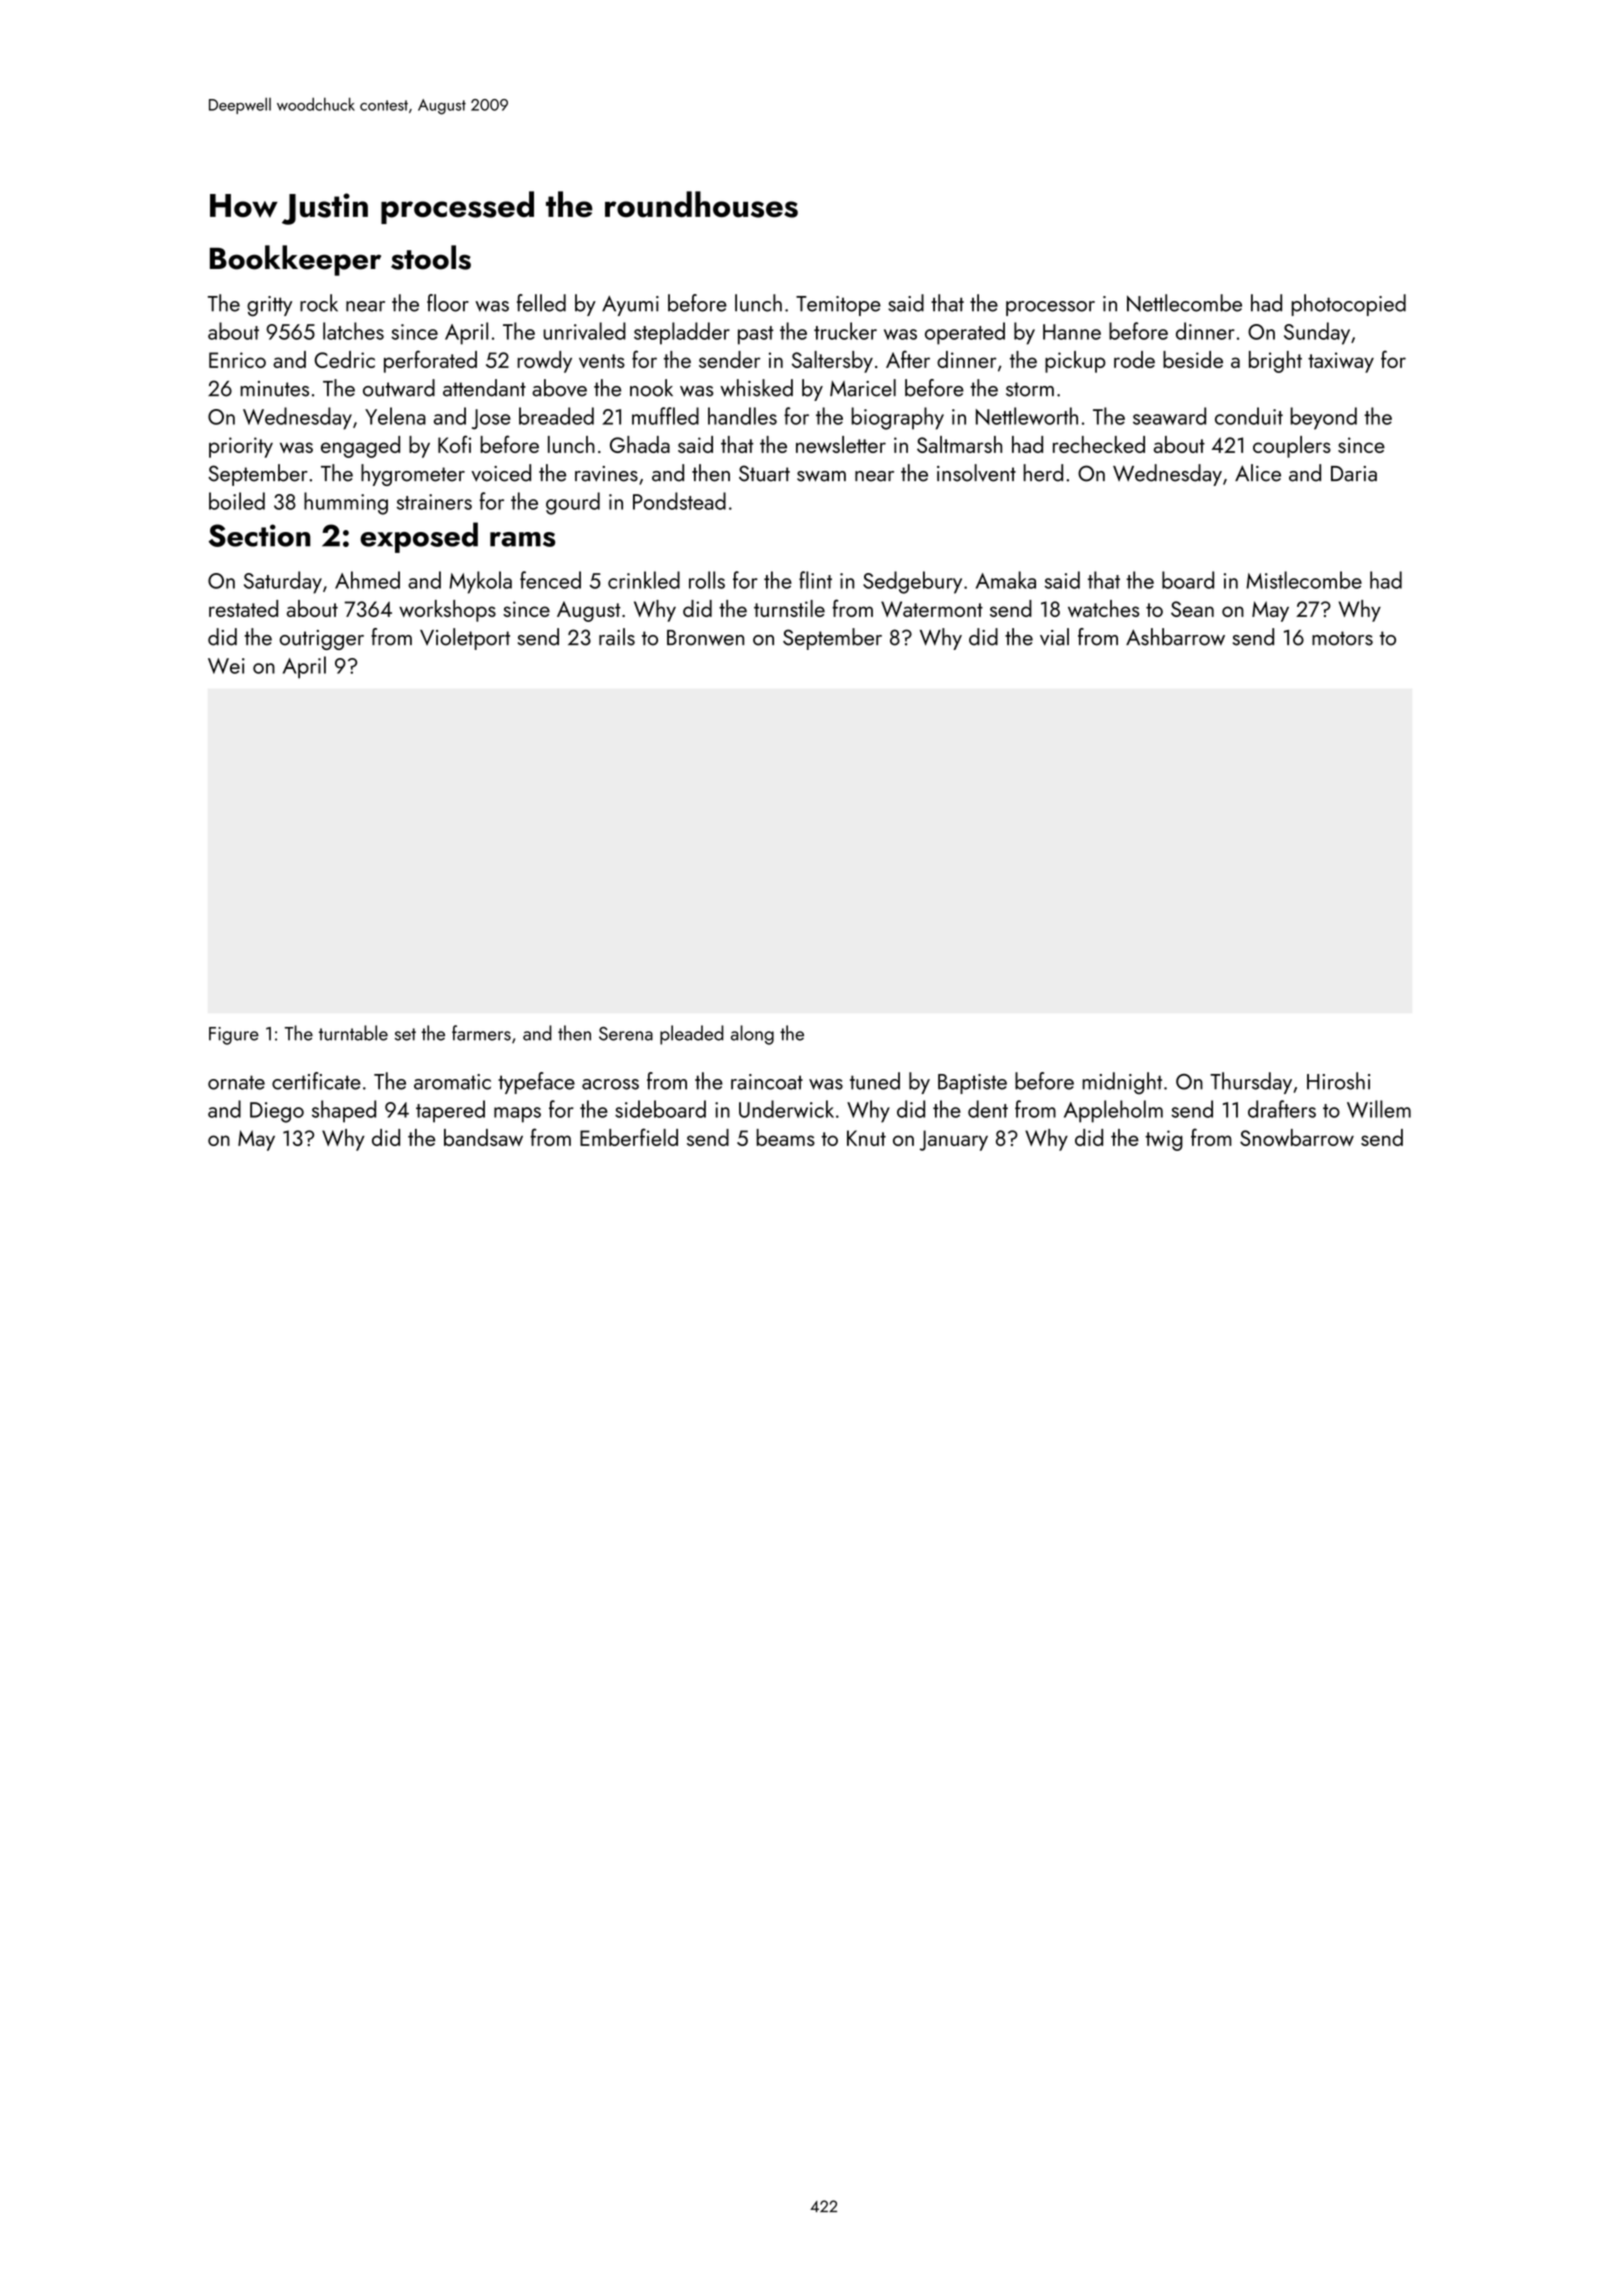 This document has width=1620, height=2292. I want to click on Wei, so click(226, 666).
